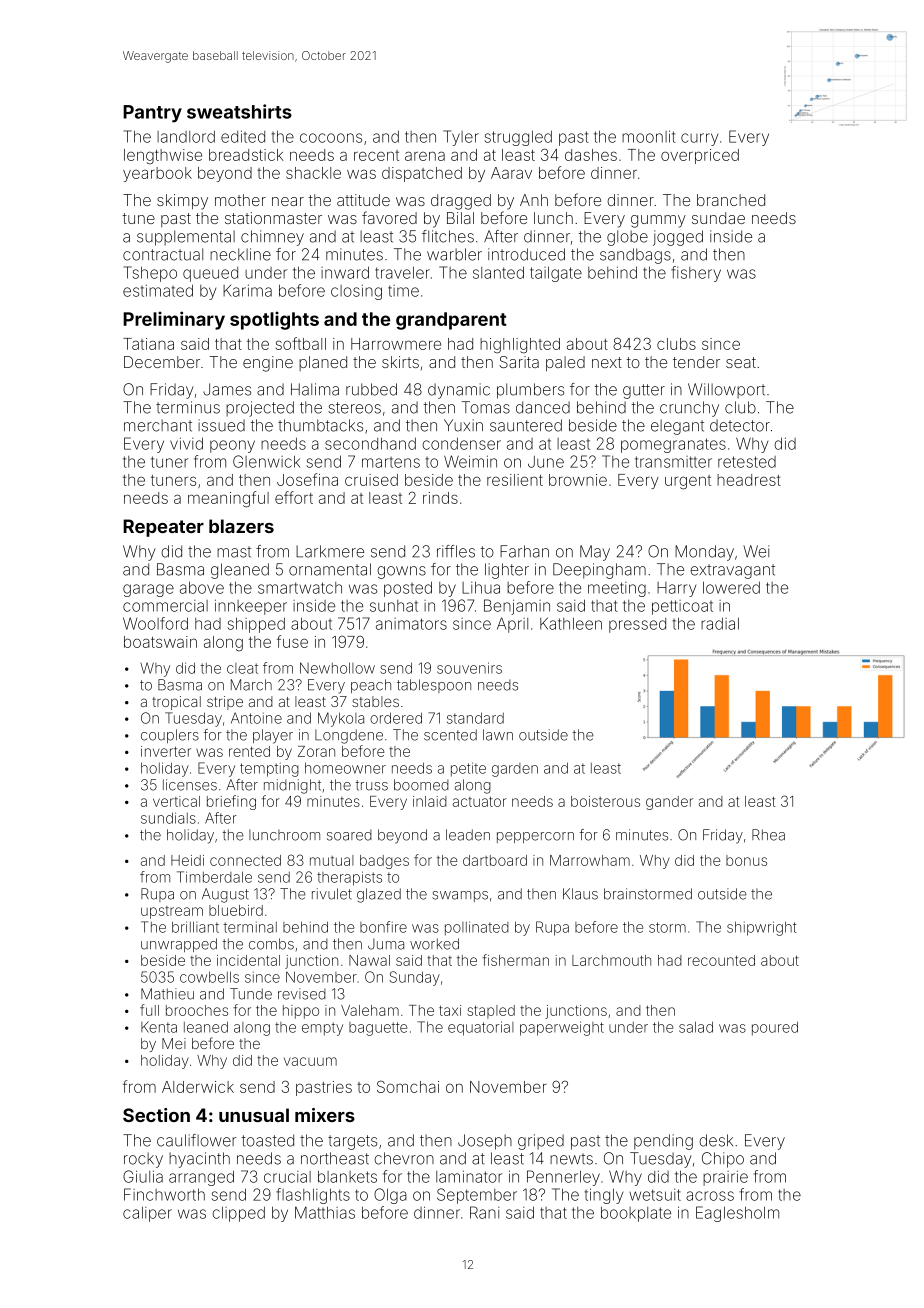 The image size is (924, 1308). Describe the element at coordinates (450, 1010) in the document. I see `taxi` at that location.
